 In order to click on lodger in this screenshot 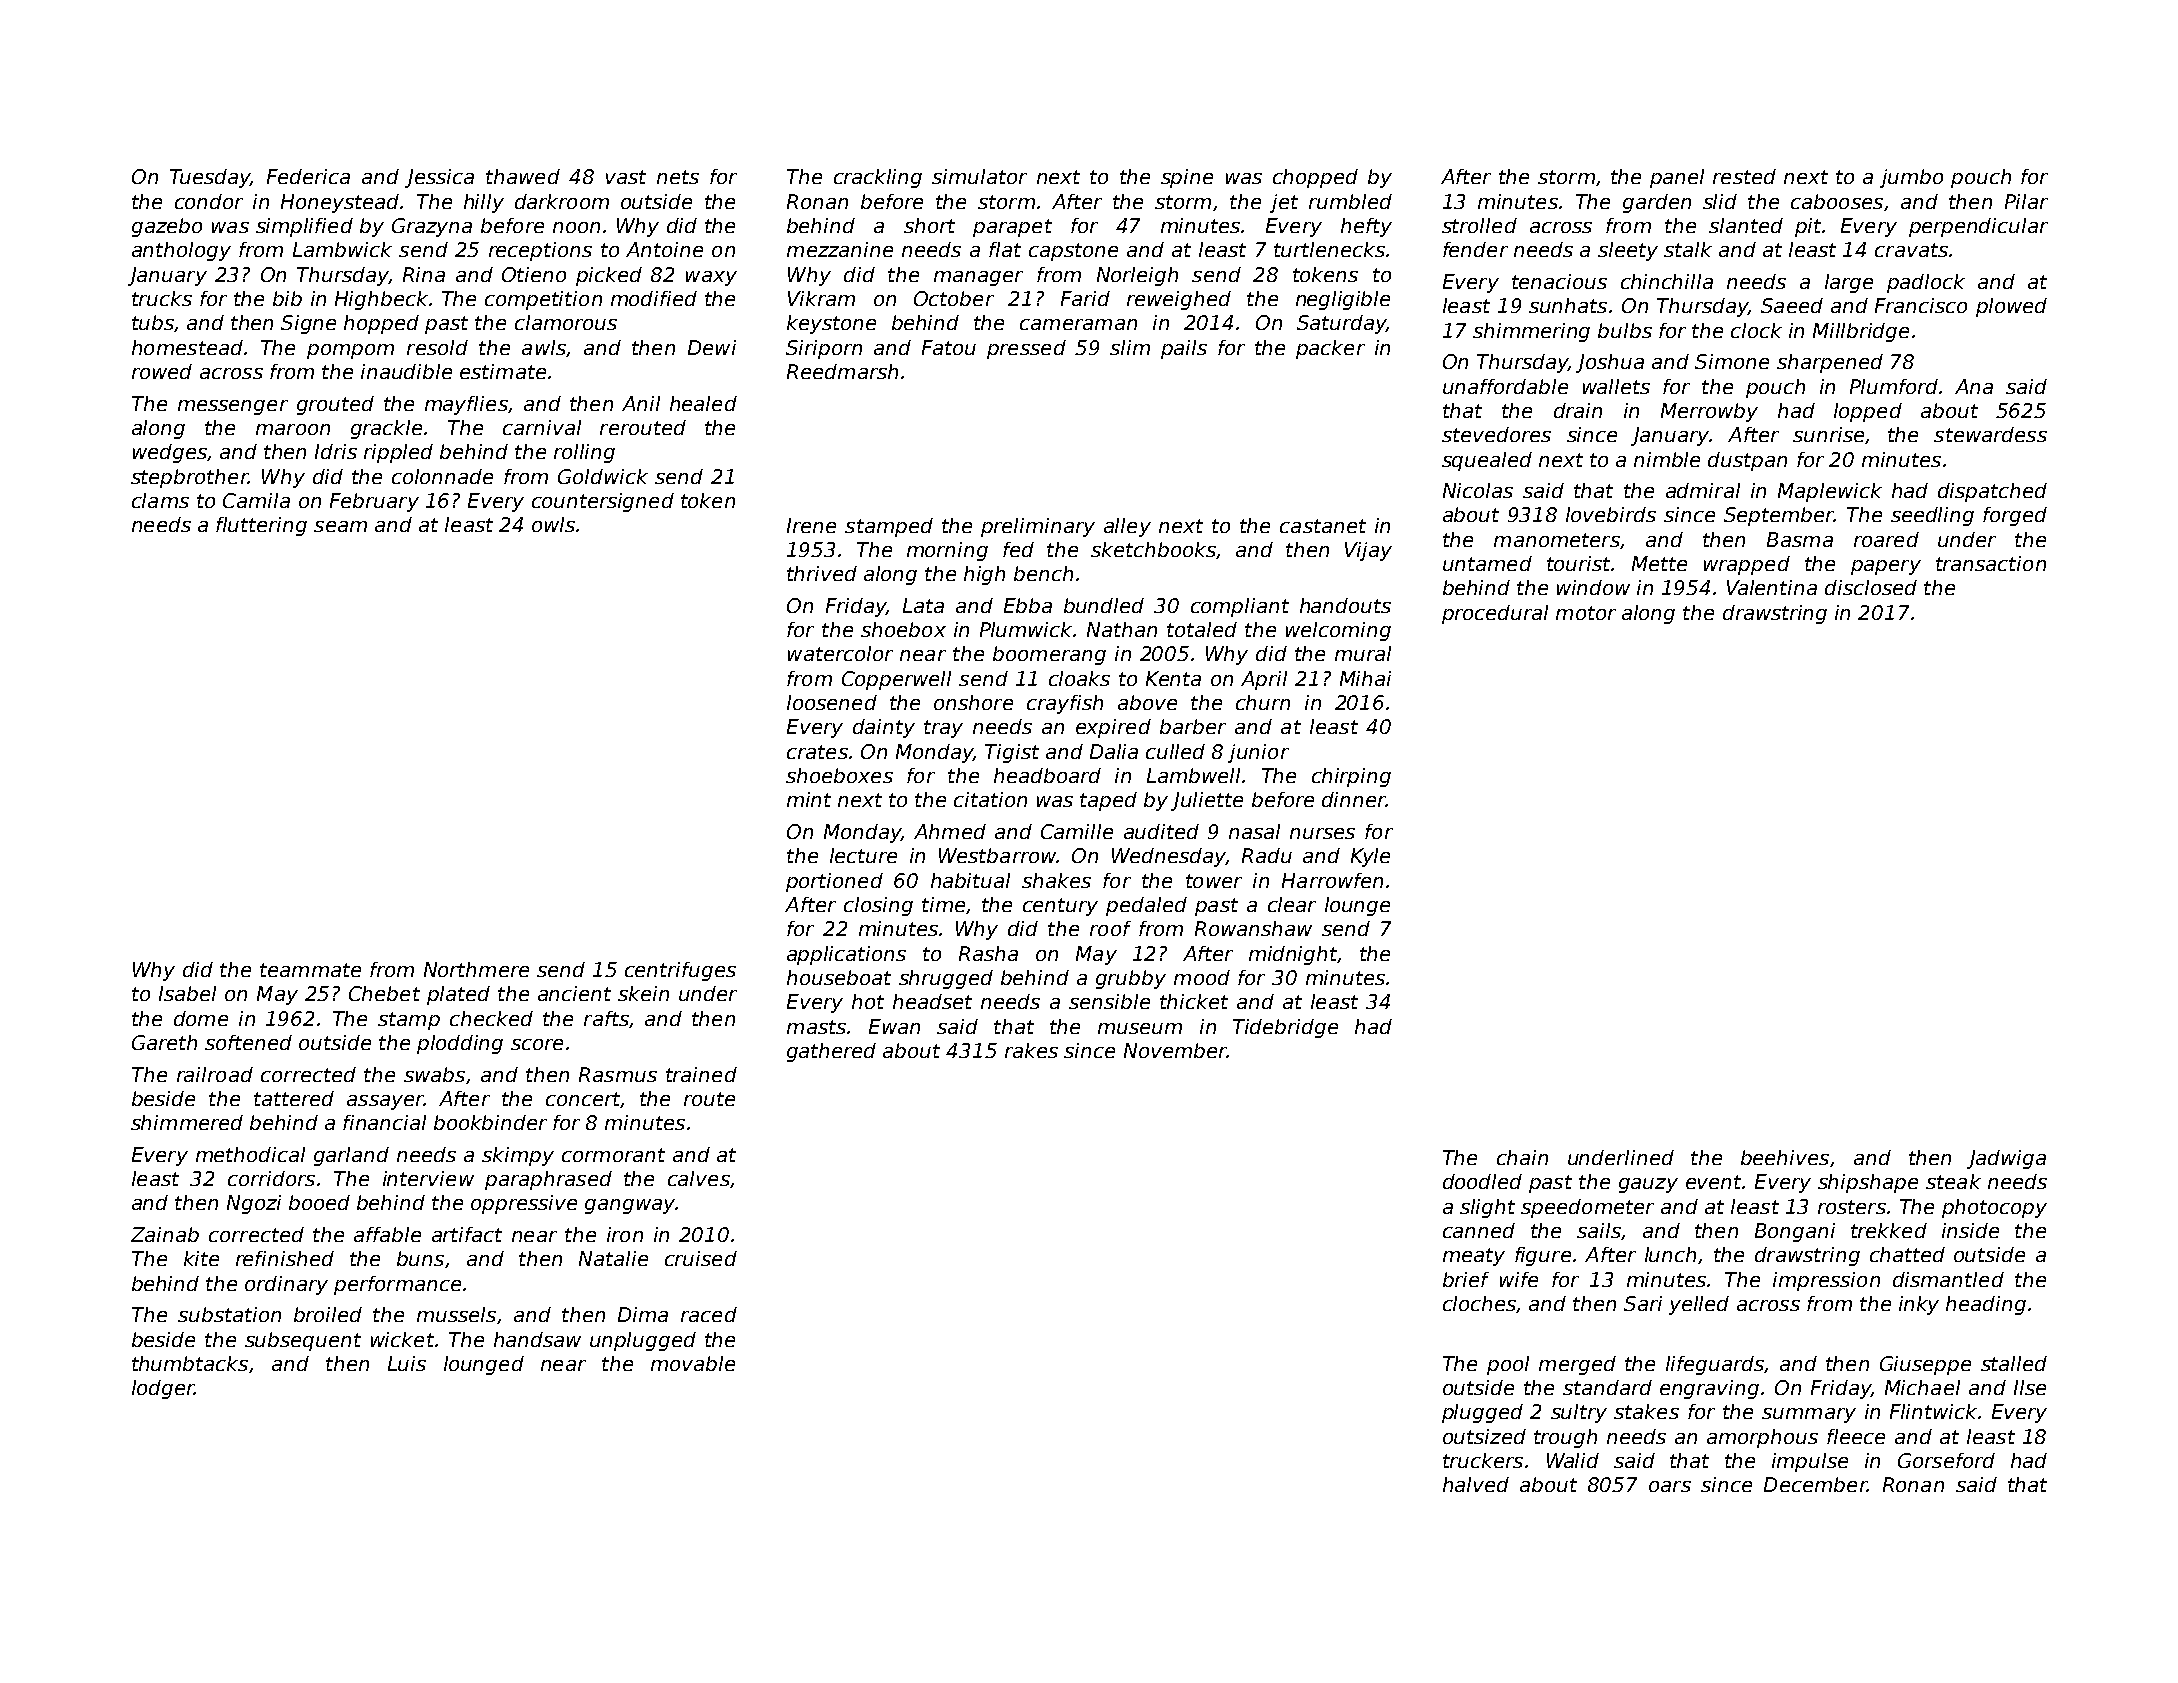, I will do `click(163, 1389)`.
